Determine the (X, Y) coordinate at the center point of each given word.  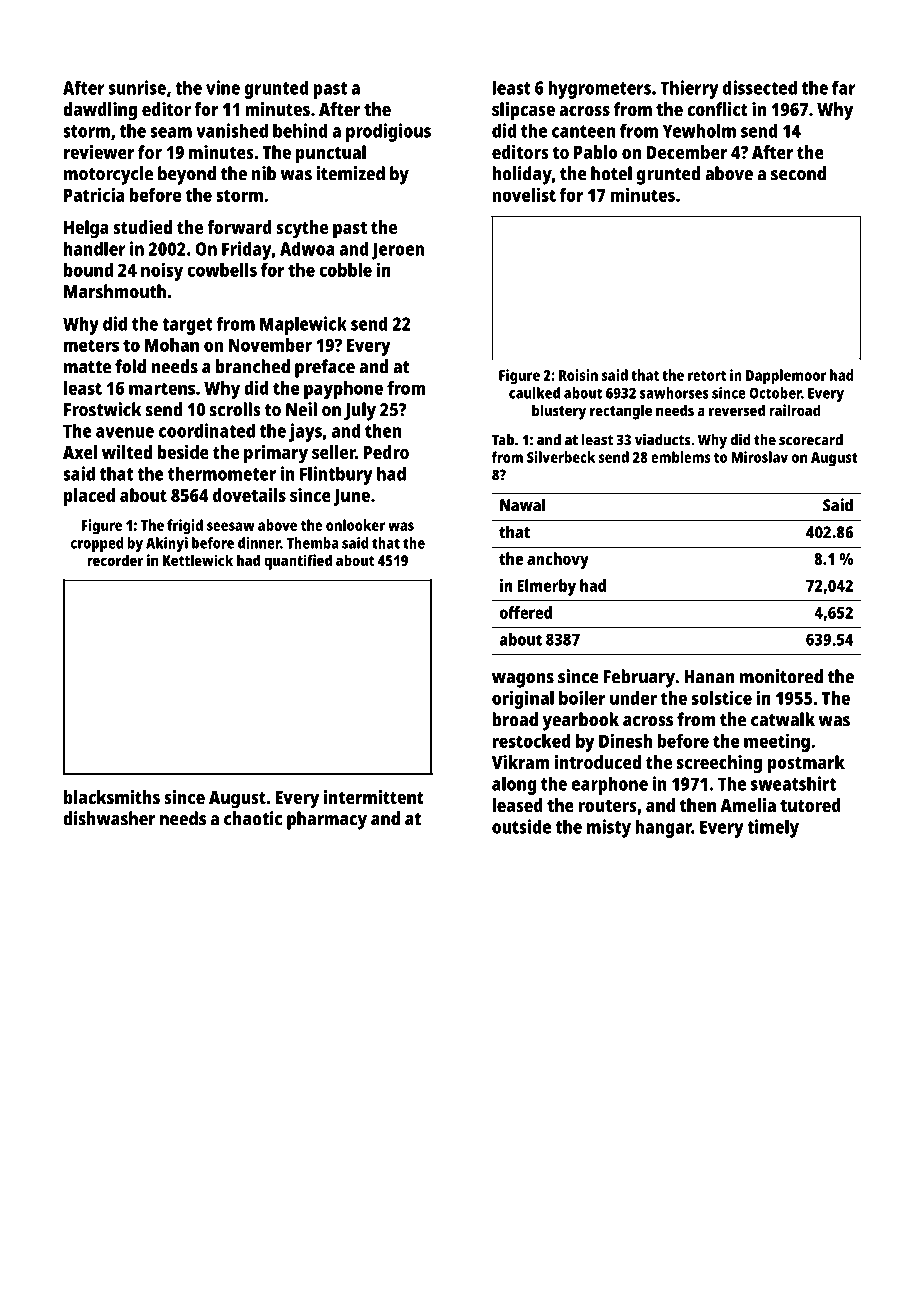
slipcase (523, 111)
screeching (719, 764)
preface (325, 368)
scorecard (811, 440)
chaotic (253, 818)
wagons (523, 680)
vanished (232, 130)
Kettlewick (198, 560)
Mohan (172, 345)
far (844, 87)
